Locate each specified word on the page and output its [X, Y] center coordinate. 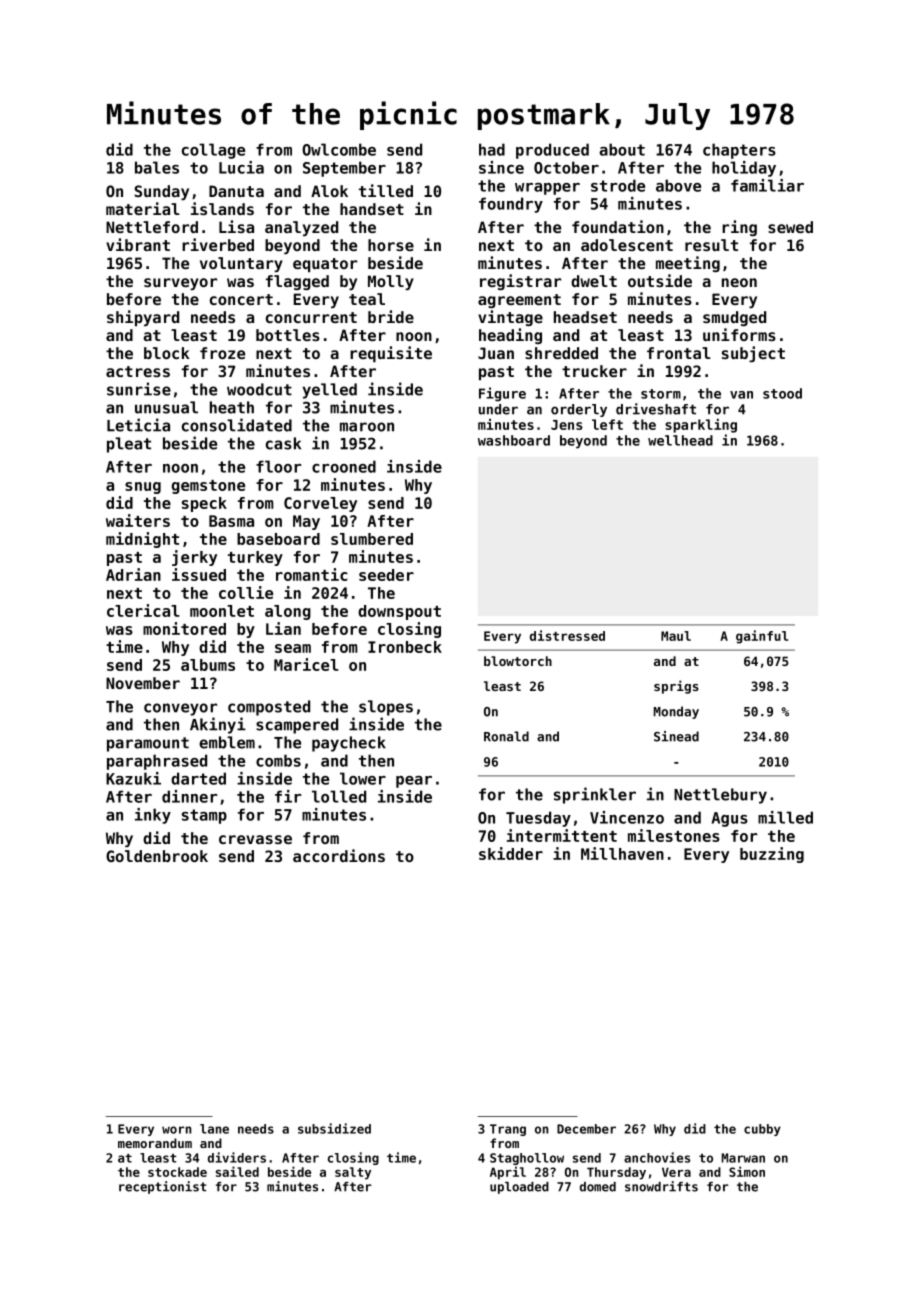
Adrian [133, 574]
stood [782, 393]
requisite [391, 354]
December [586, 1129]
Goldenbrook [157, 856]
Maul [676, 636]
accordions [339, 855]
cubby [762, 1130]
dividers [237, 1157]
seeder [386, 575]
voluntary [241, 264]
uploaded [519, 1188]
